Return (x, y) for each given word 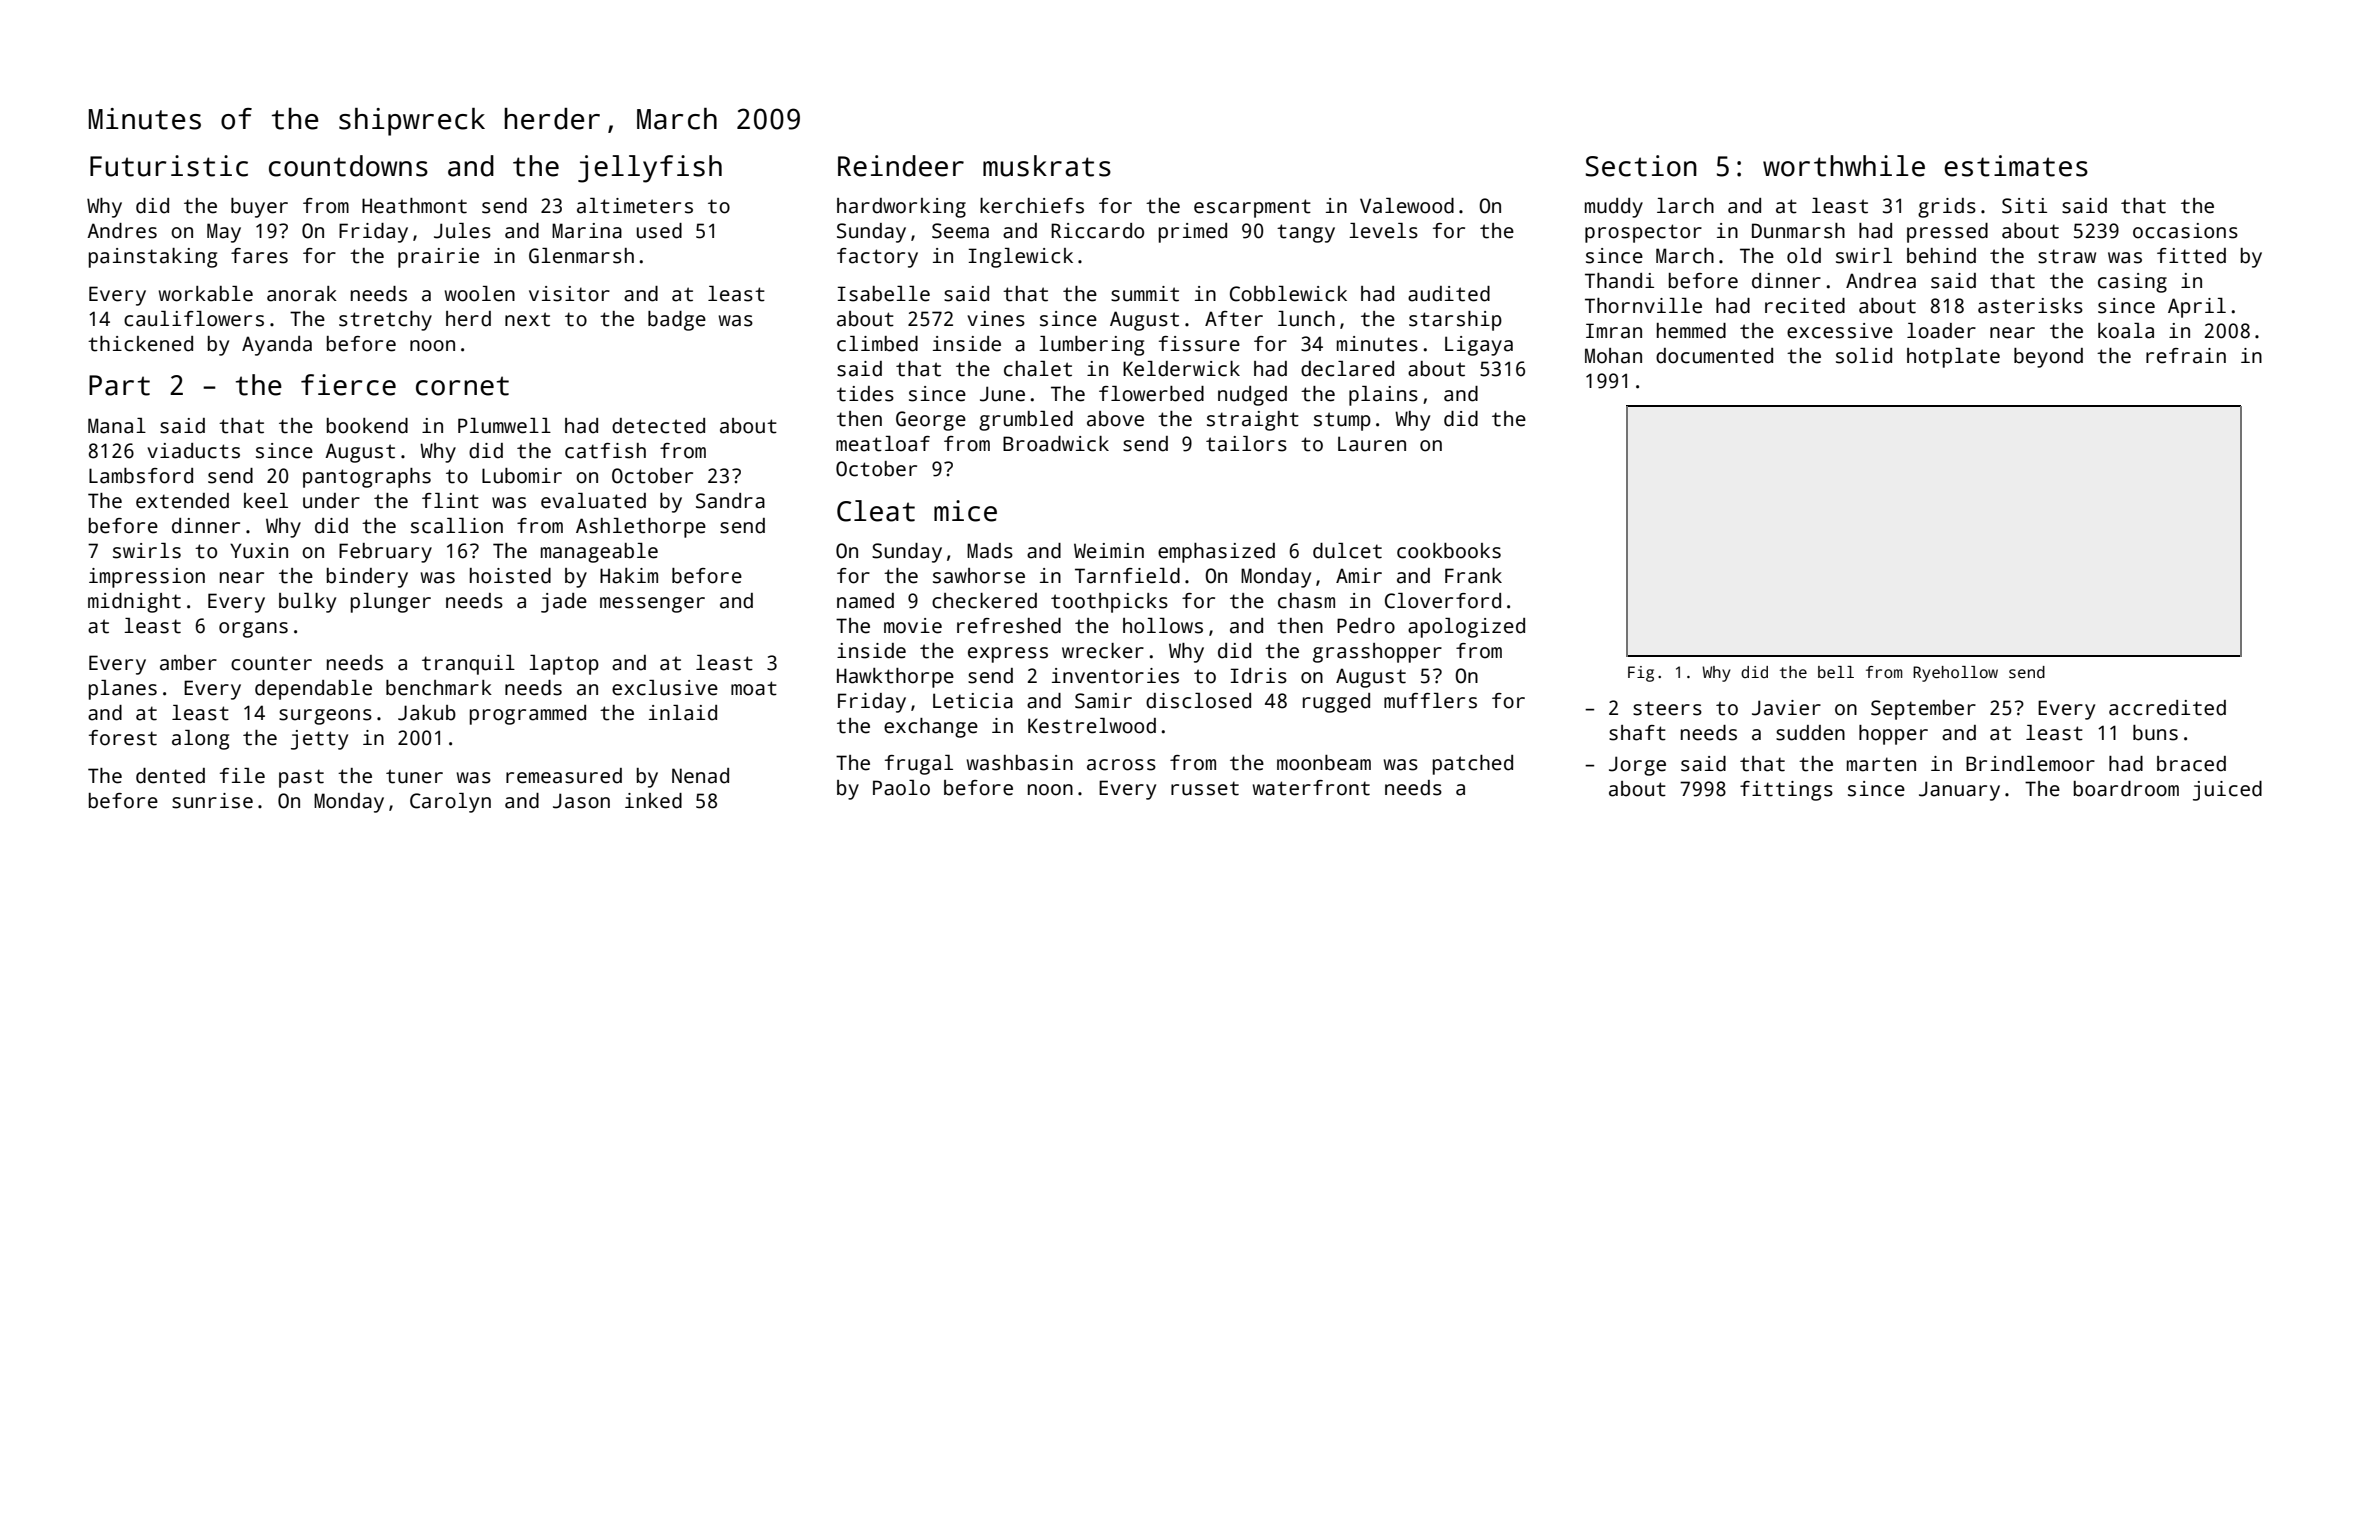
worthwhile (1844, 166)
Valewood (1407, 206)
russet (1205, 788)
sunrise (212, 801)
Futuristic (169, 166)
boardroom (2126, 789)
